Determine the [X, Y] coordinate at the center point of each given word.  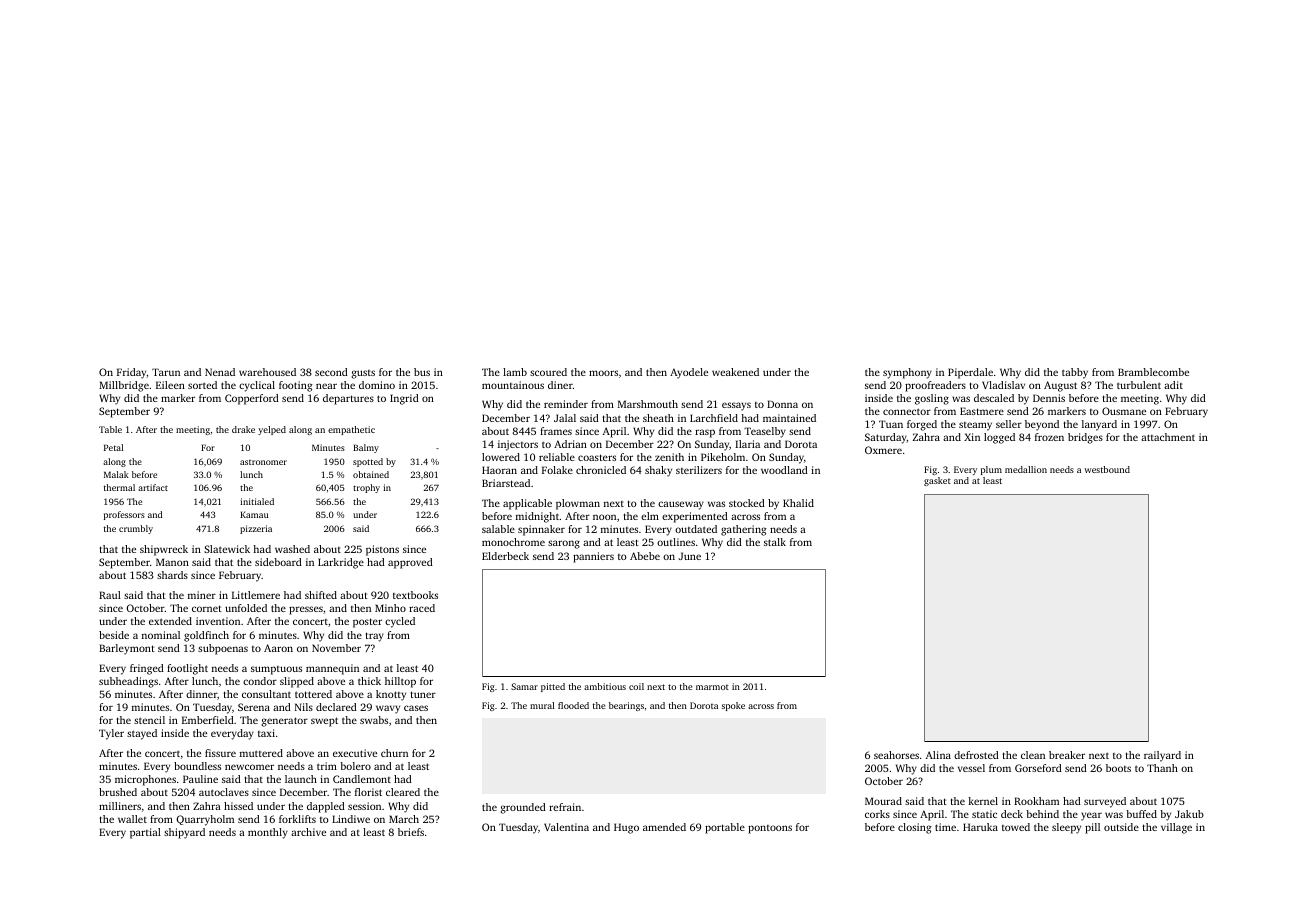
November [336, 648]
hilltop [400, 682]
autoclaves [224, 792]
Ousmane [1124, 411]
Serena [254, 707]
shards [172, 575]
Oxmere [883, 450]
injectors [518, 445]
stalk [775, 542]
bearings [626, 706]
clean [1033, 755]
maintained [789, 418]
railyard [1162, 756]
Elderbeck [505, 556]
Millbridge [124, 386]
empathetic [351, 430]
